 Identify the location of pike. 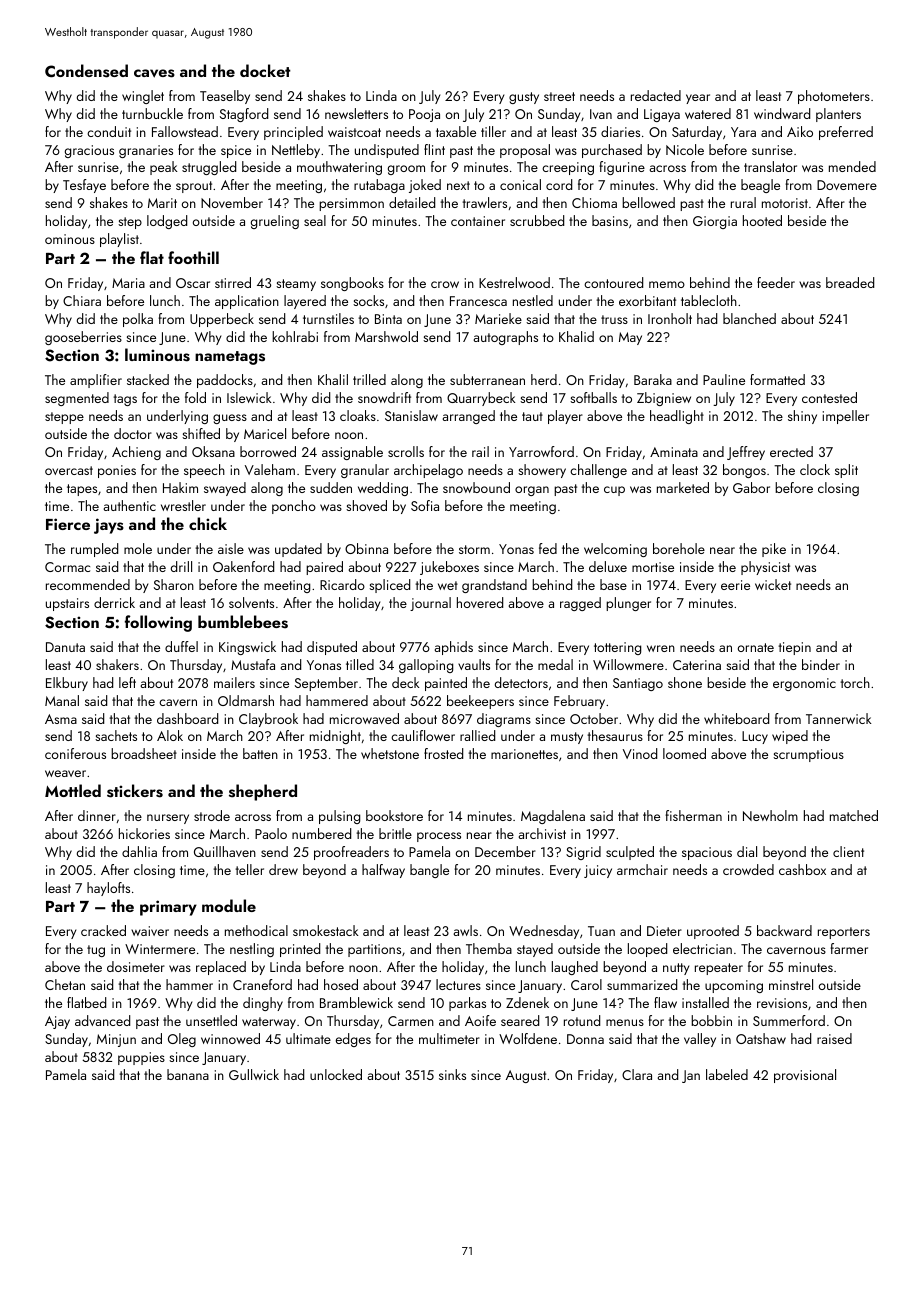
(774, 550).
